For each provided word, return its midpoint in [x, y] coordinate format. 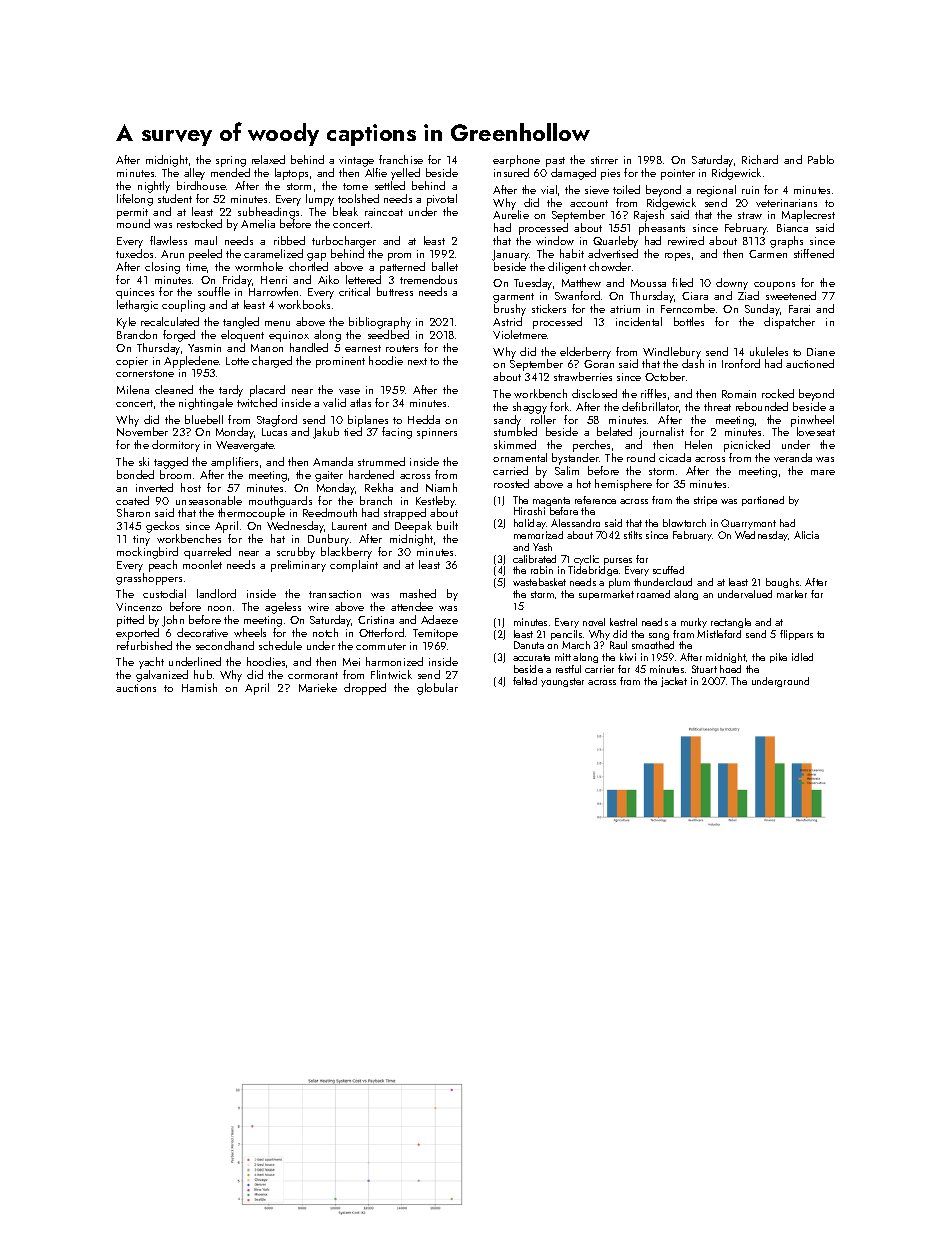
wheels [250, 632]
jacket [674, 682]
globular [437, 689]
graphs [786, 242]
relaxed [268, 159]
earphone [516, 161]
